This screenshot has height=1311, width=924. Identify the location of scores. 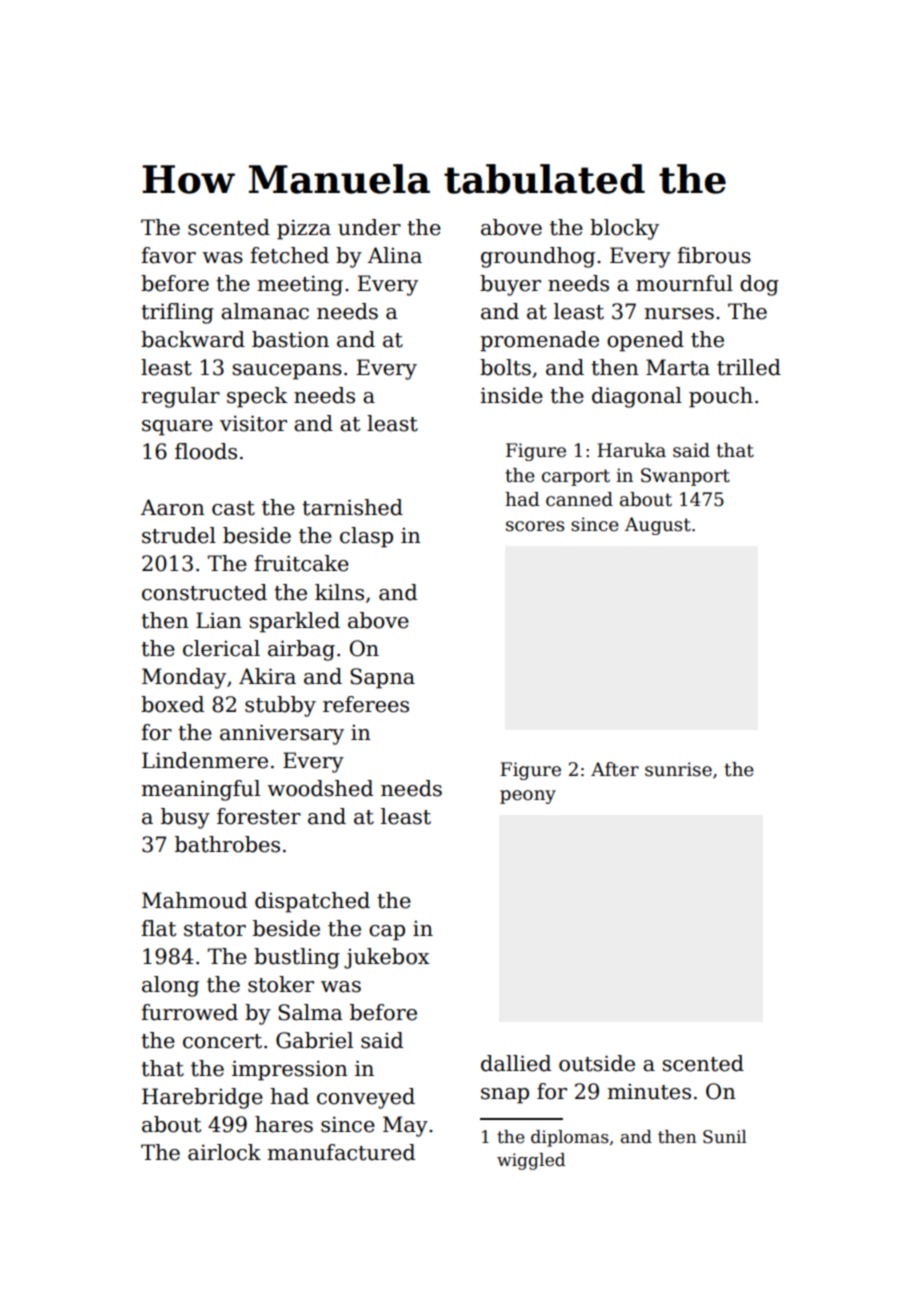
(535, 526).
